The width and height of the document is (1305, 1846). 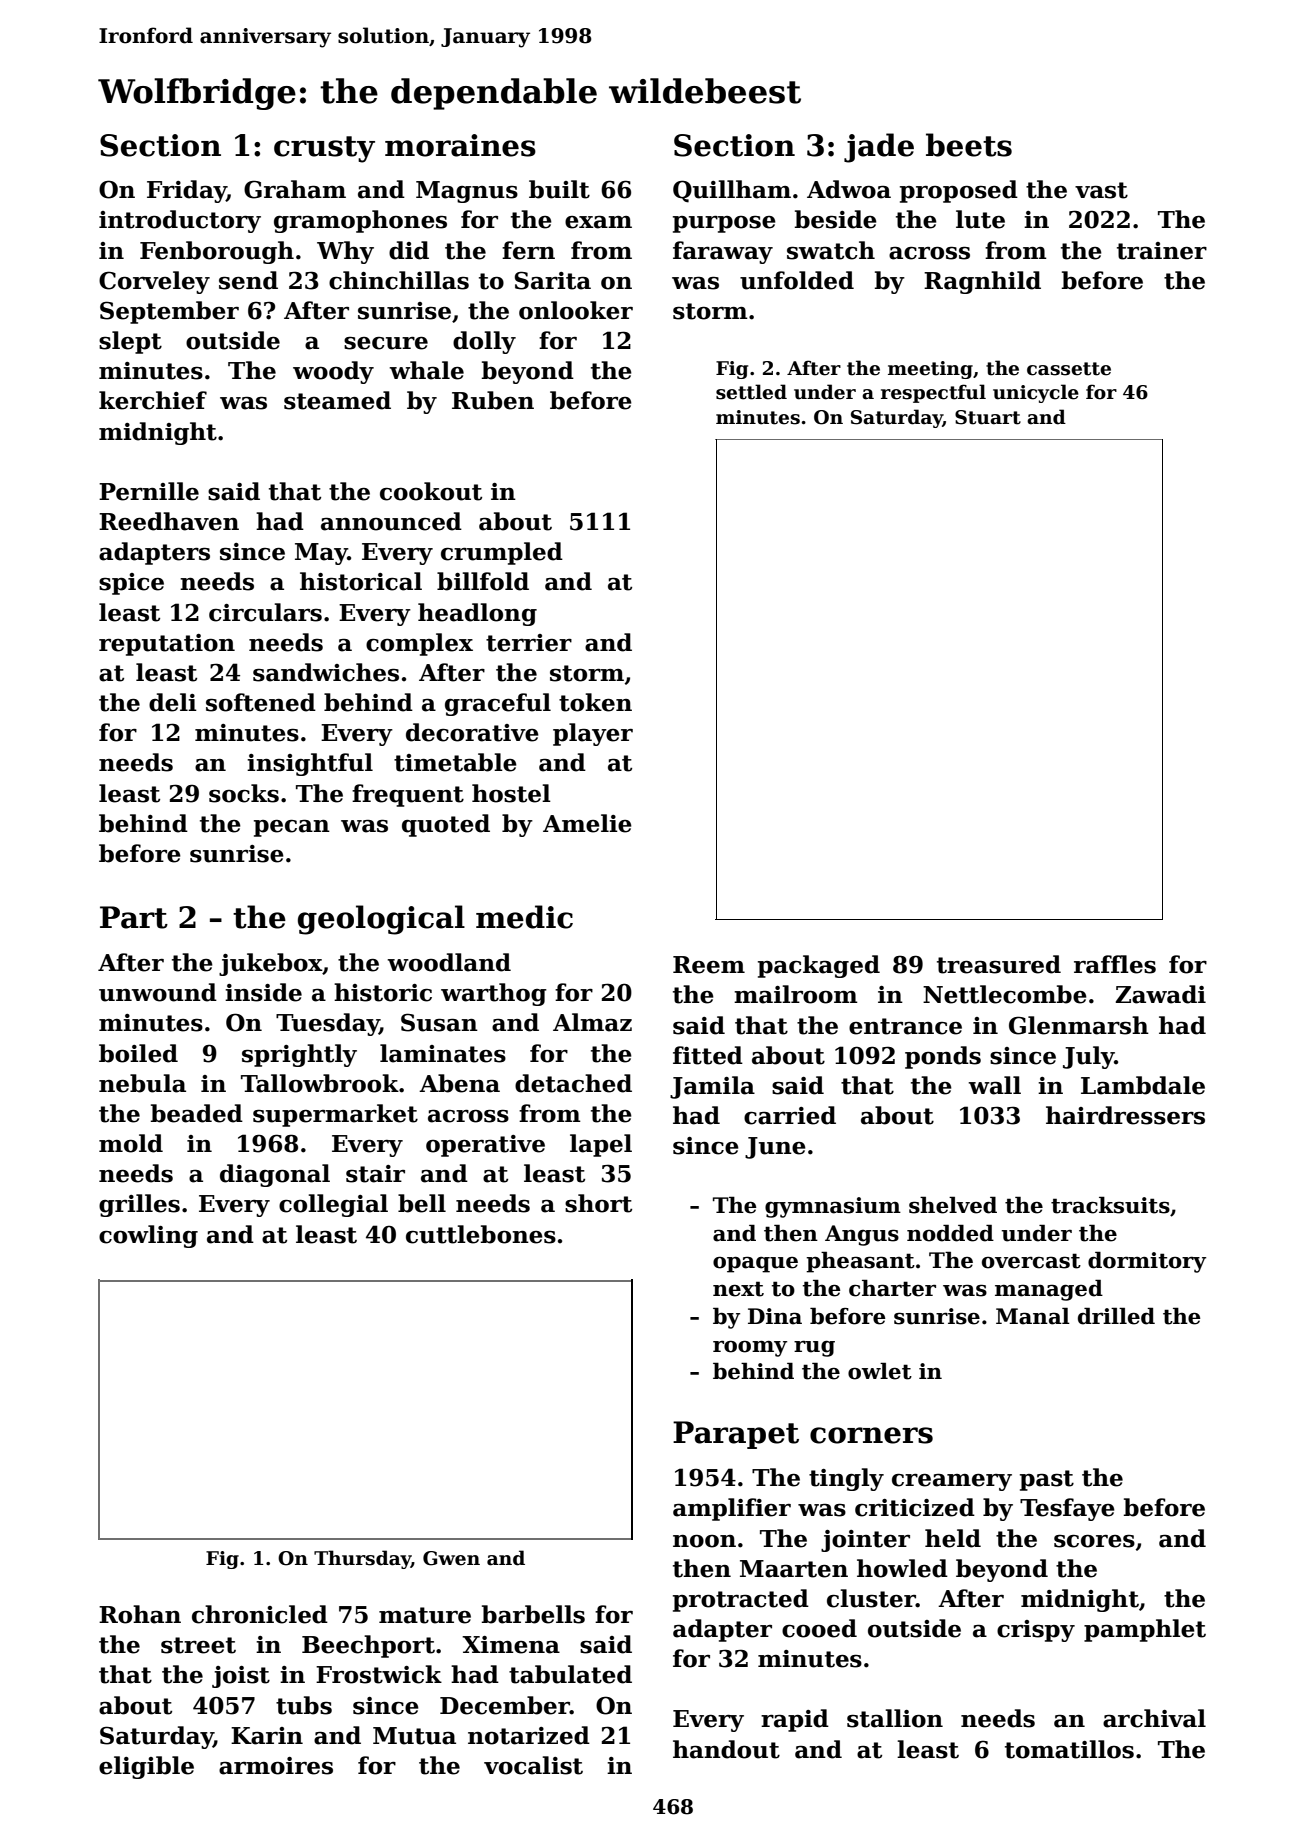 What do you see at coordinates (559, 189) in the document?
I see `built` at bounding box center [559, 189].
